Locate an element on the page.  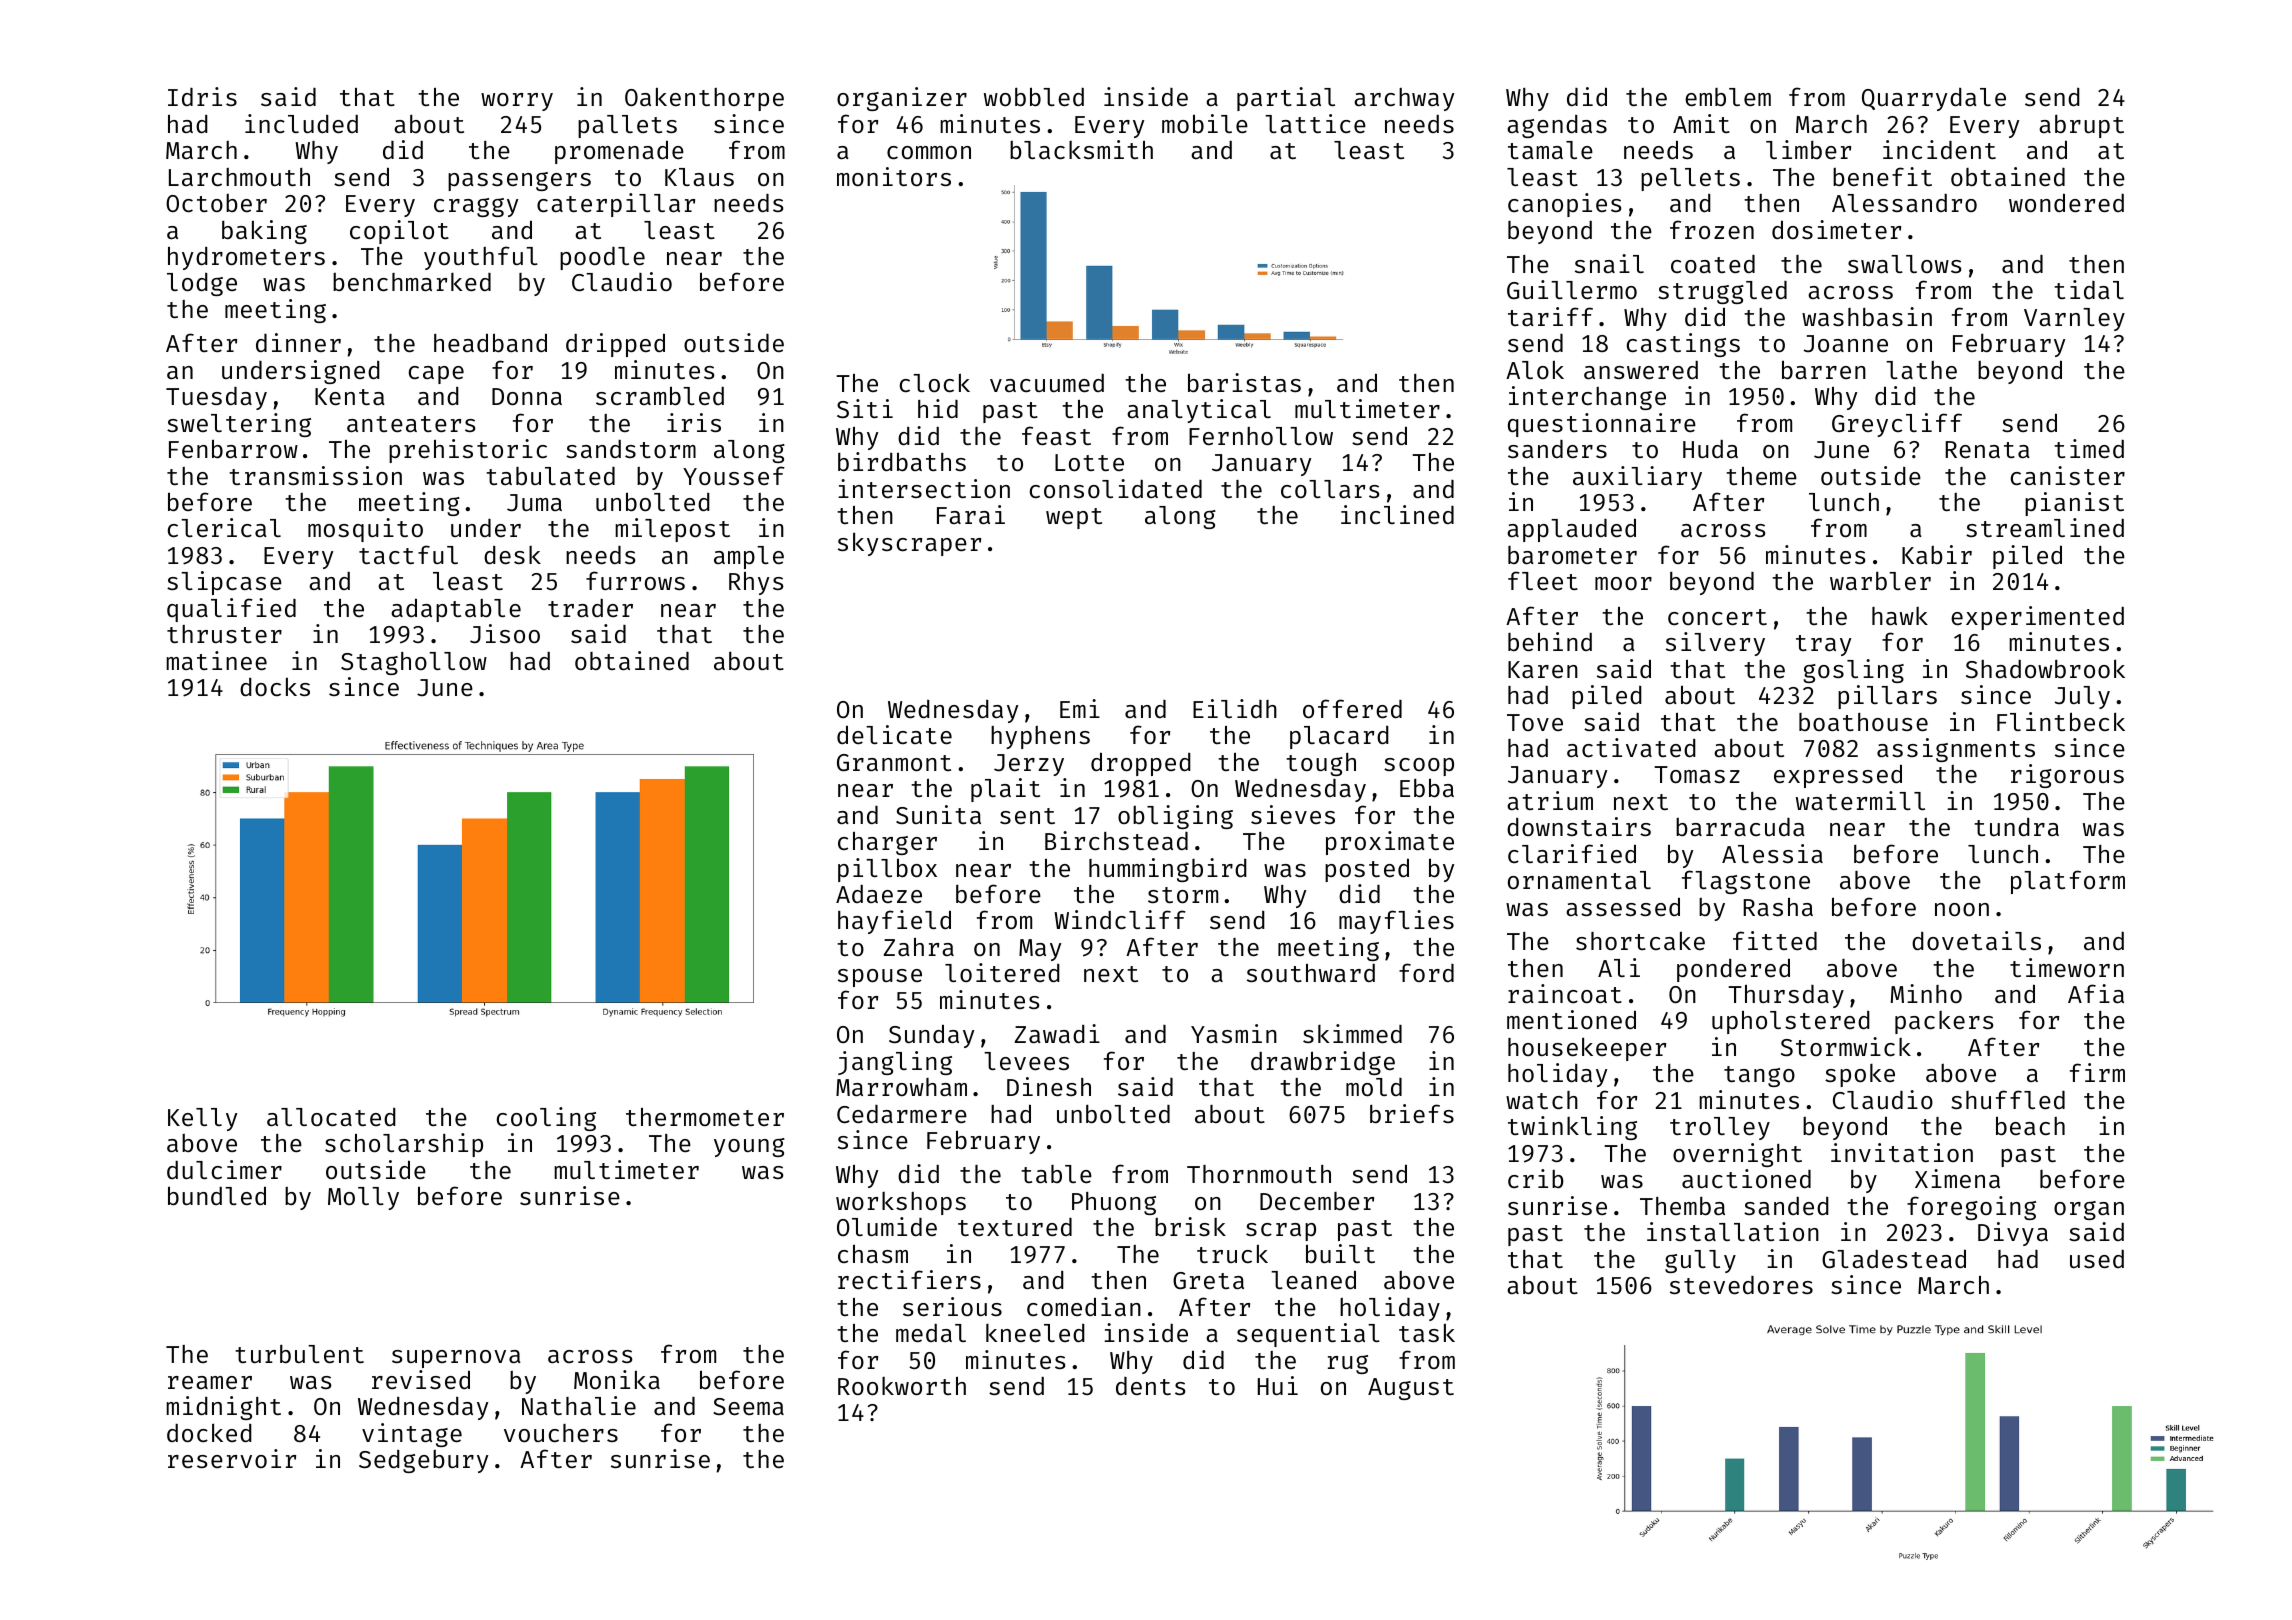
Ximena is located at coordinates (1957, 1178).
